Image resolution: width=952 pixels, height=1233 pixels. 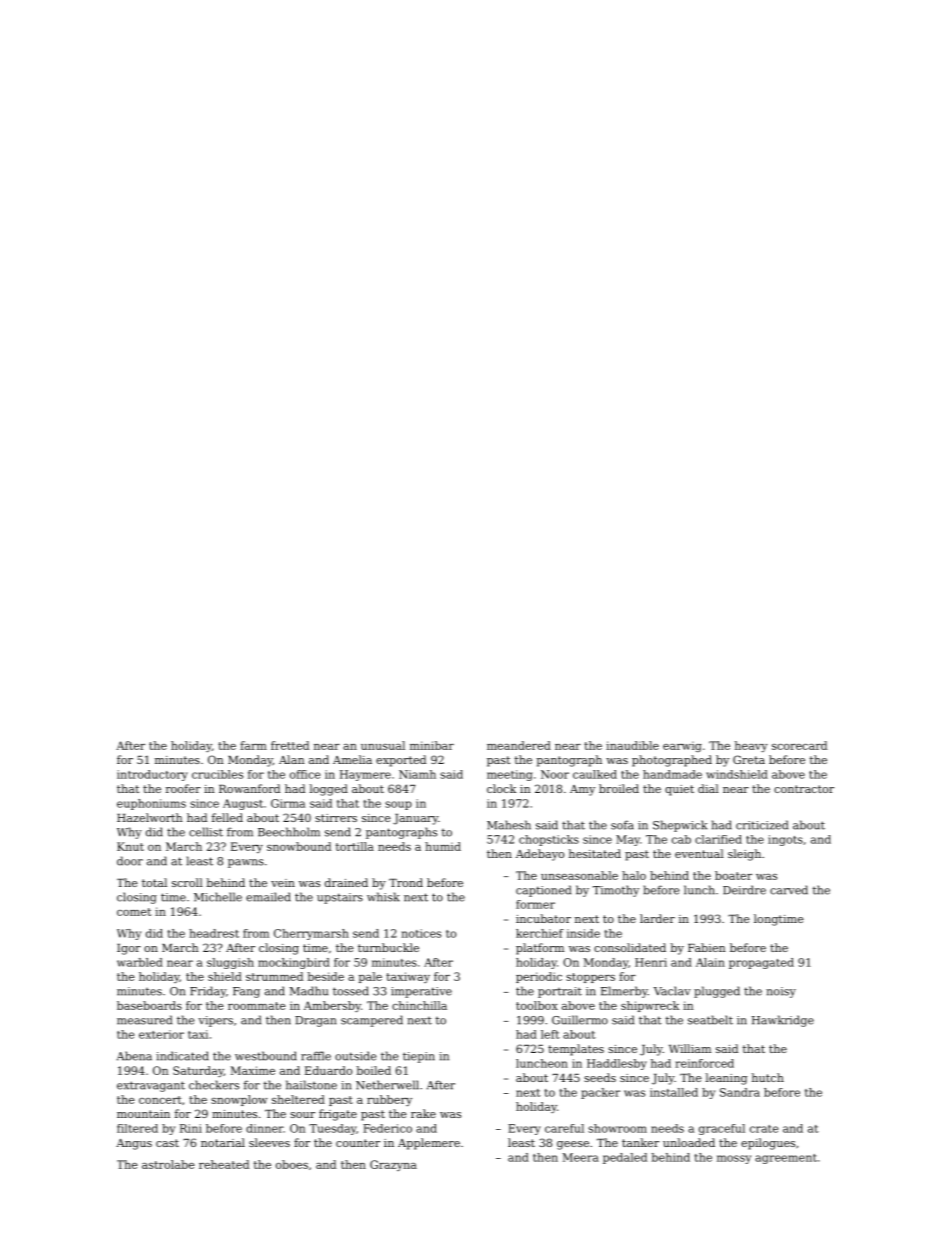 I want to click on rake, so click(x=423, y=1113).
